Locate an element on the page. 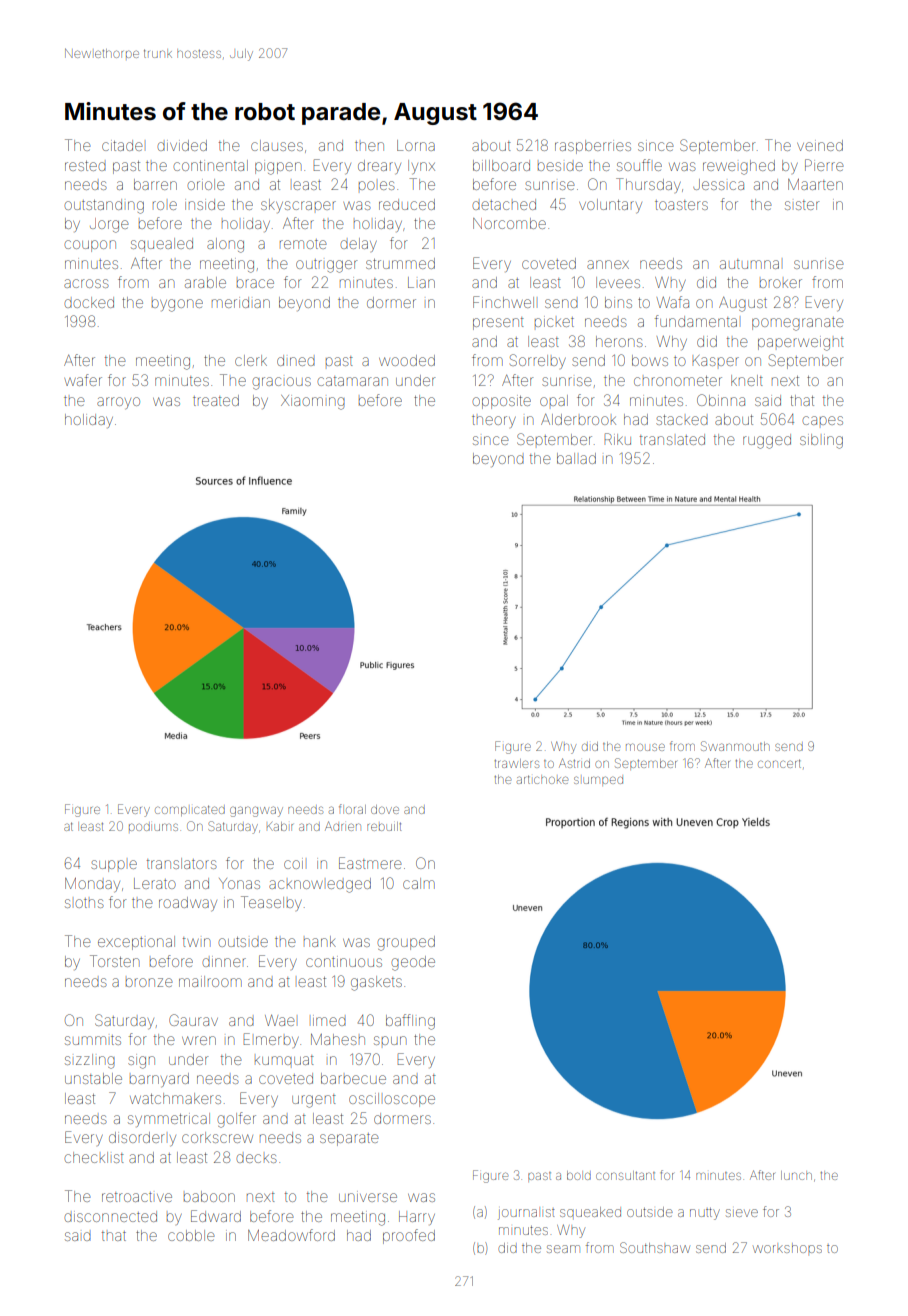 Image resolution: width=908 pixels, height=1316 pixels. geode is located at coordinates (413, 963).
